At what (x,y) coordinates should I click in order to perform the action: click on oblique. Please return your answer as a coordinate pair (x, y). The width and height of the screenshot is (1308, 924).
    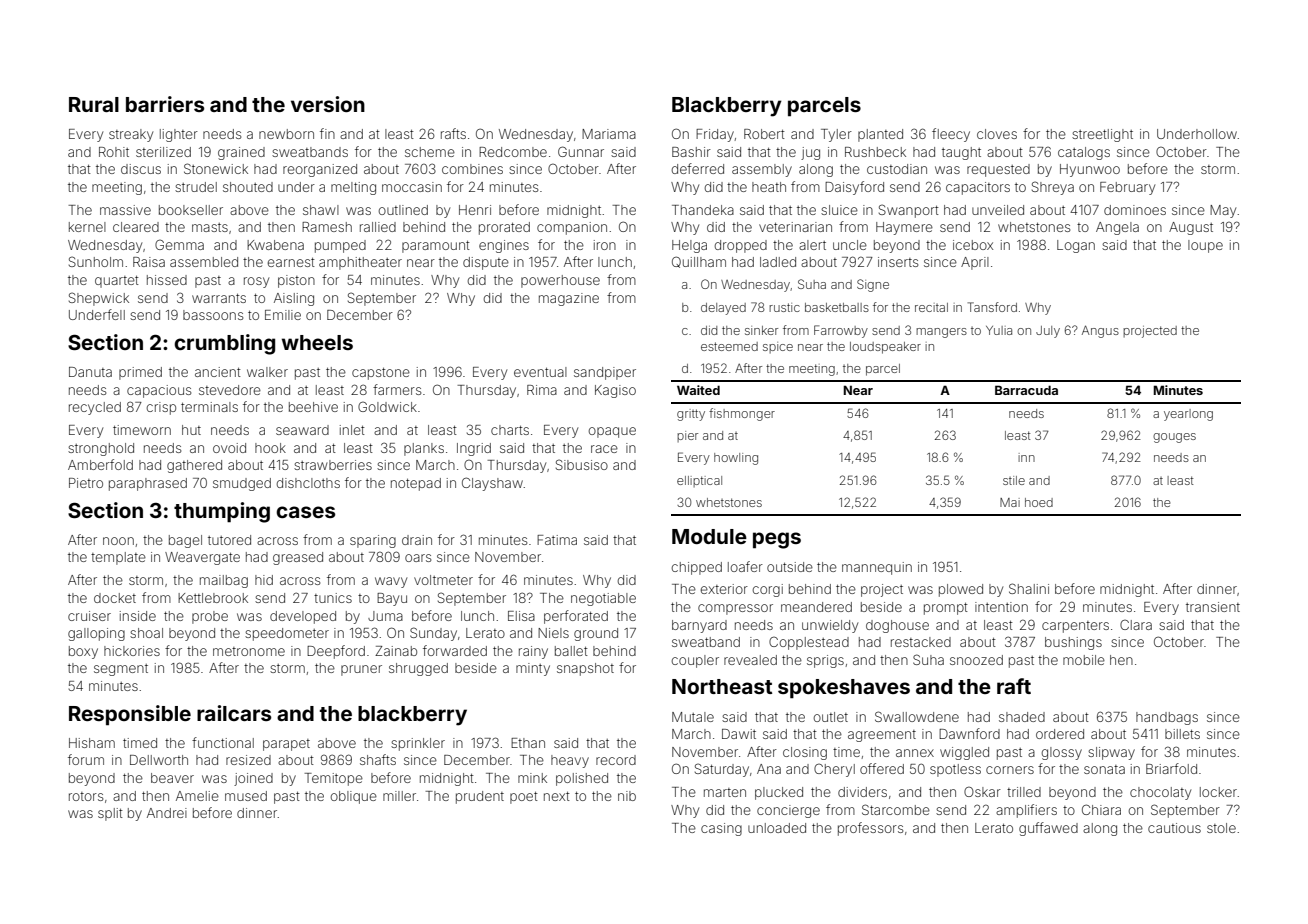
    Looking at the image, I should click on (354, 797).
